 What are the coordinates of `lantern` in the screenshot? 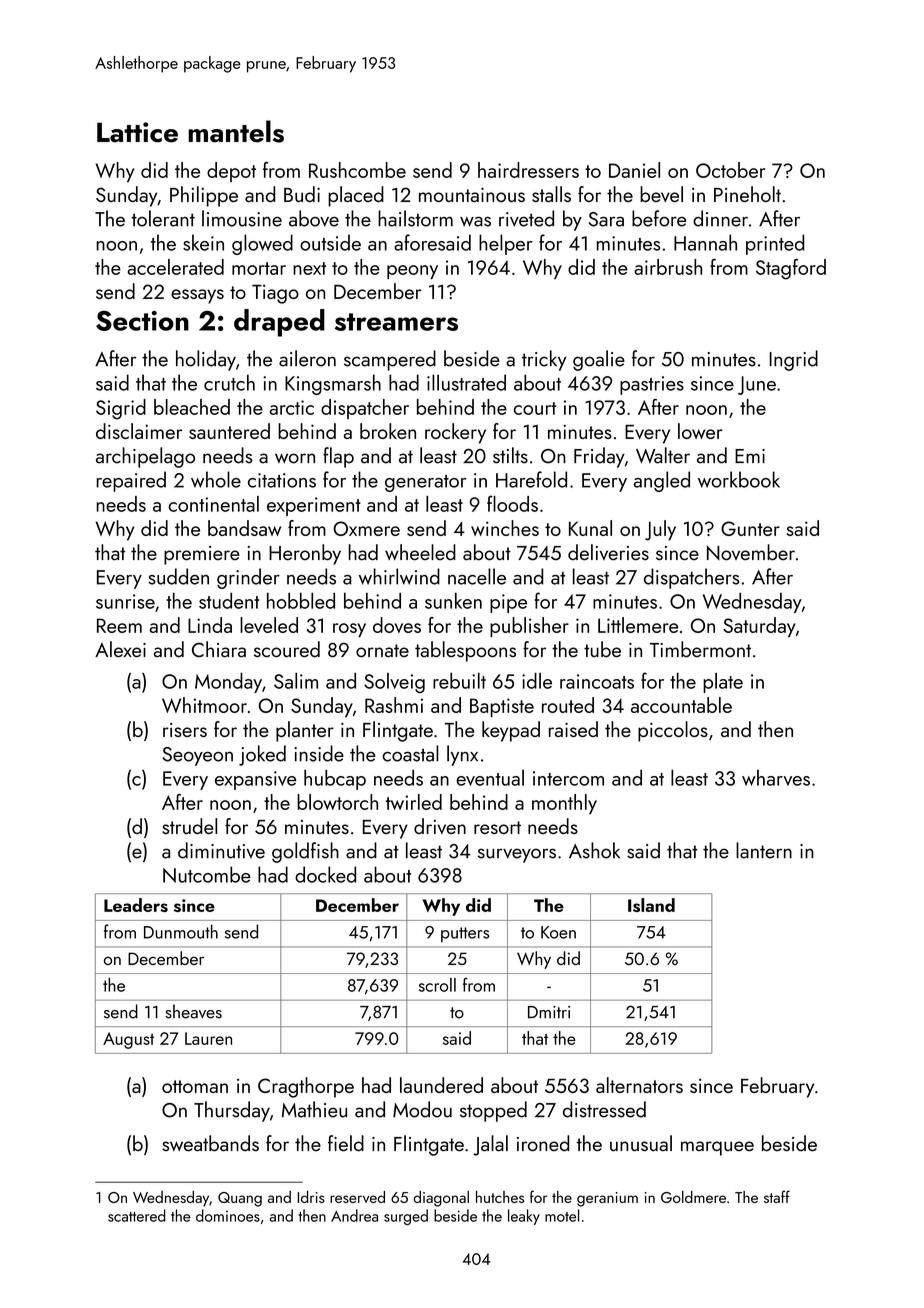 It's located at (764, 850).
